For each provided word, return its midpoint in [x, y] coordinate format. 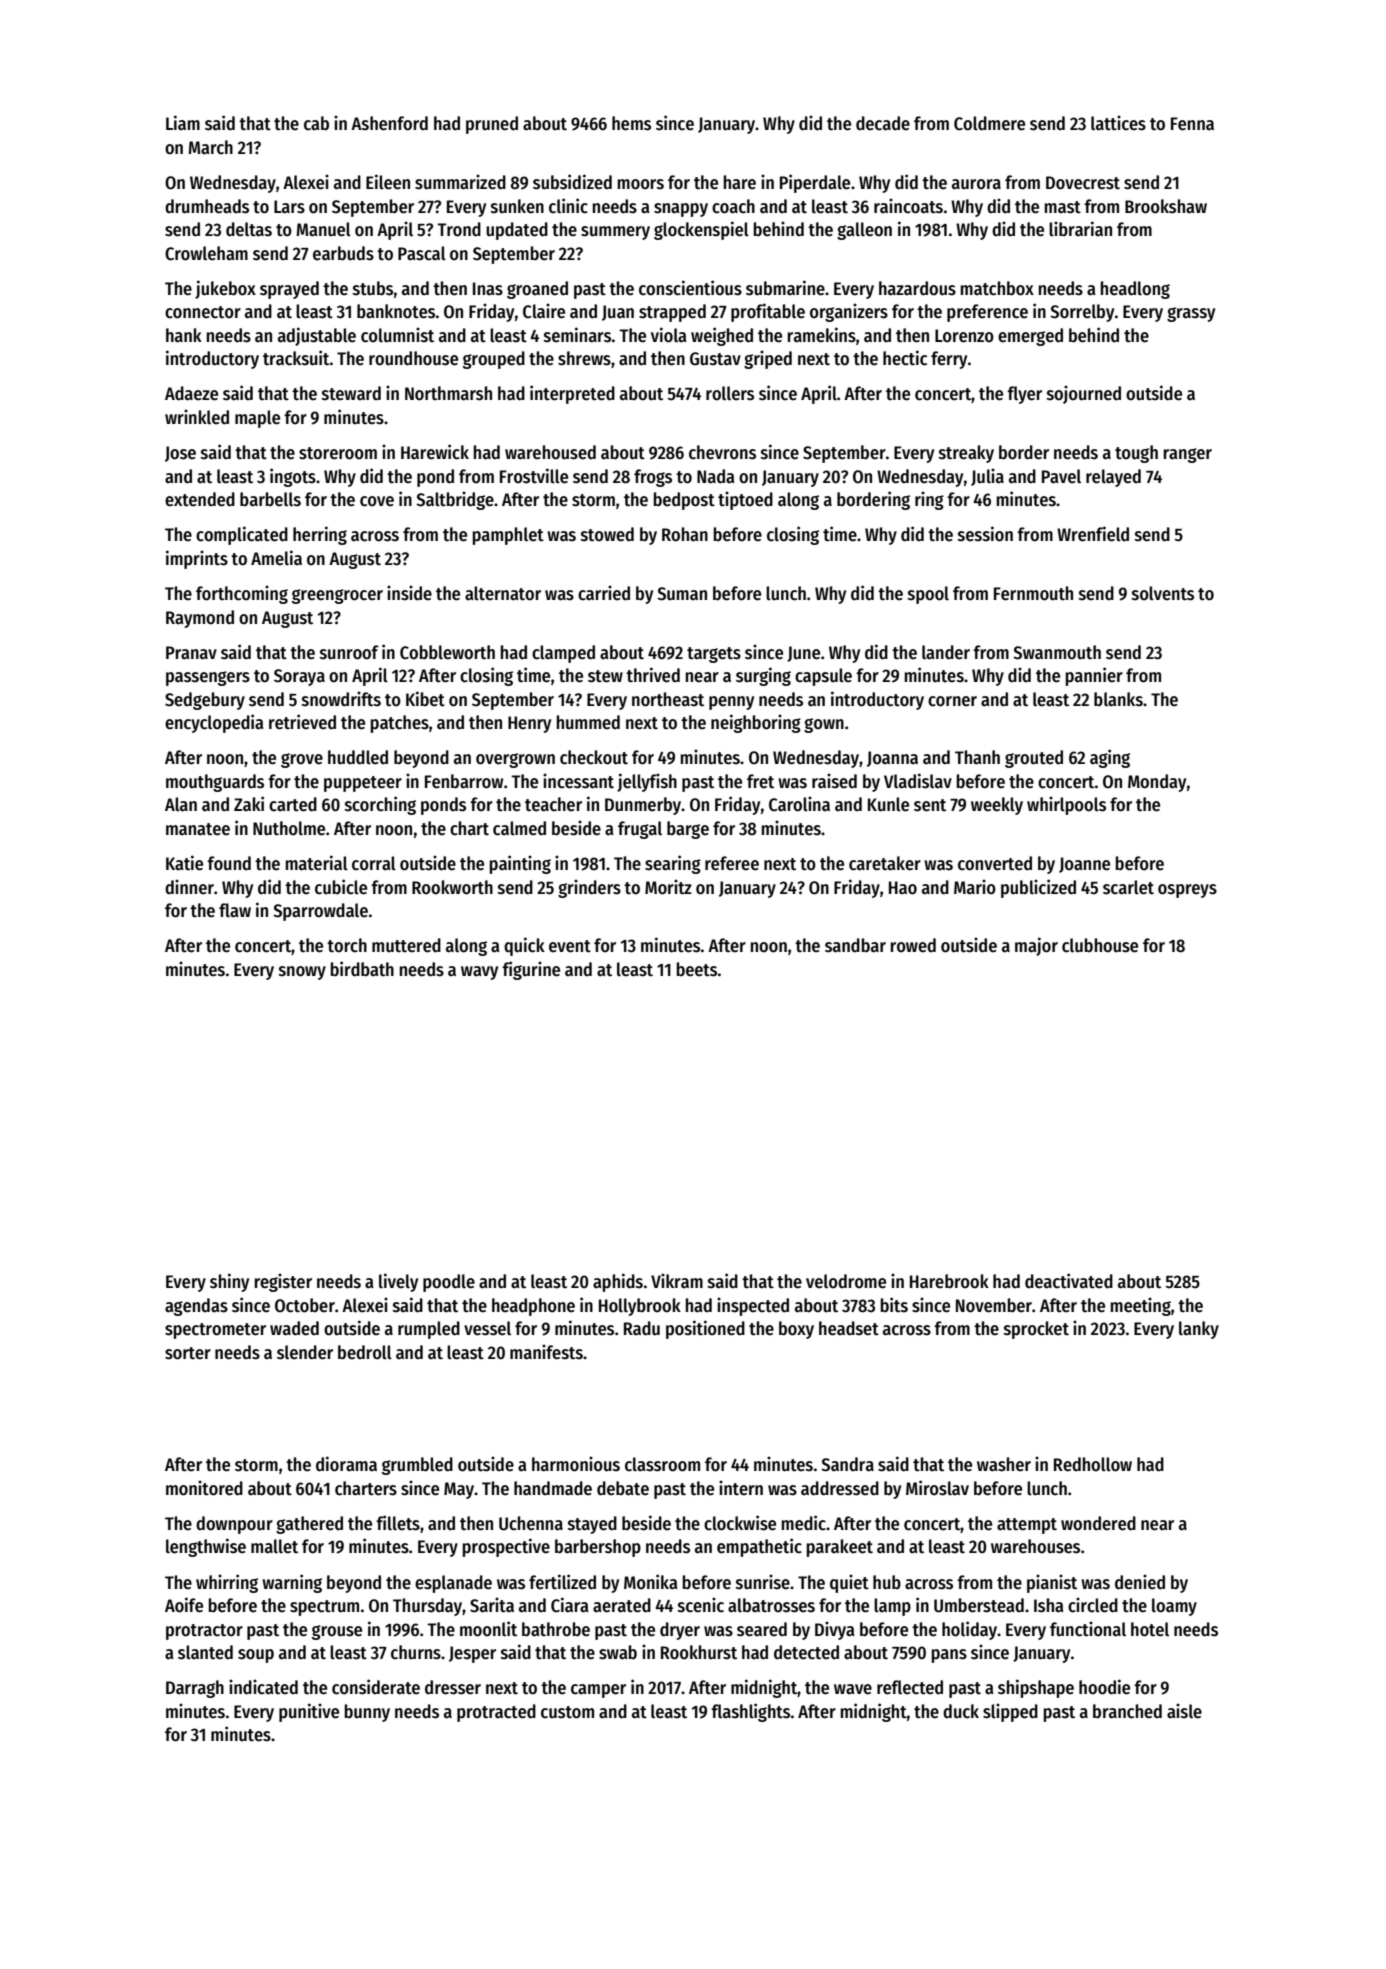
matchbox [997, 288]
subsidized [572, 182]
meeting [1141, 1306]
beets [697, 969]
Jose [180, 454]
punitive [309, 1712]
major [1036, 946]
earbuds [343, 253]
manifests [546, 1352]
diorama [346, 1464]
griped [768, 359]
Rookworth [452, 887]
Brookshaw [1166, 206]
